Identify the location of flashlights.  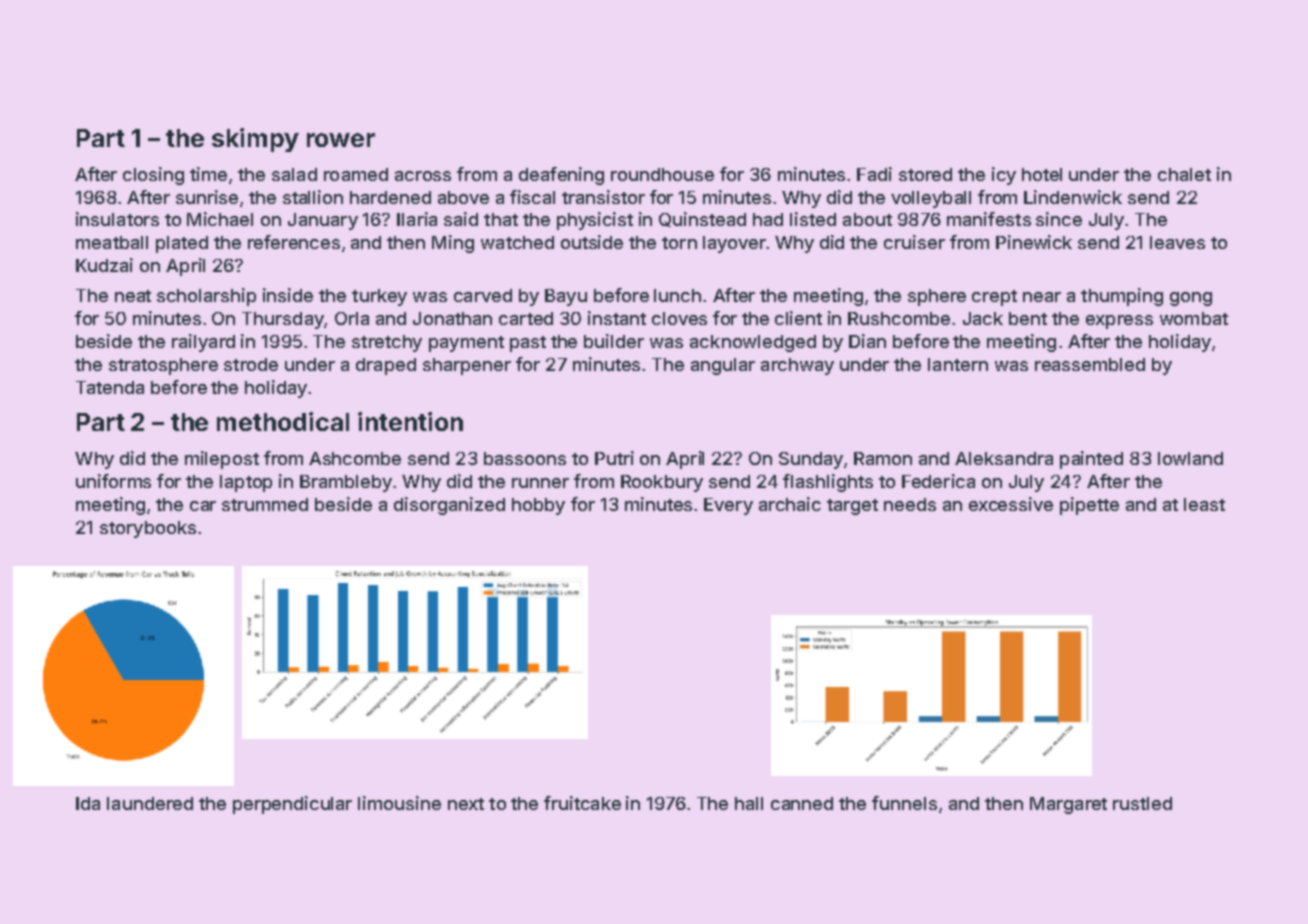
(828, 483).
